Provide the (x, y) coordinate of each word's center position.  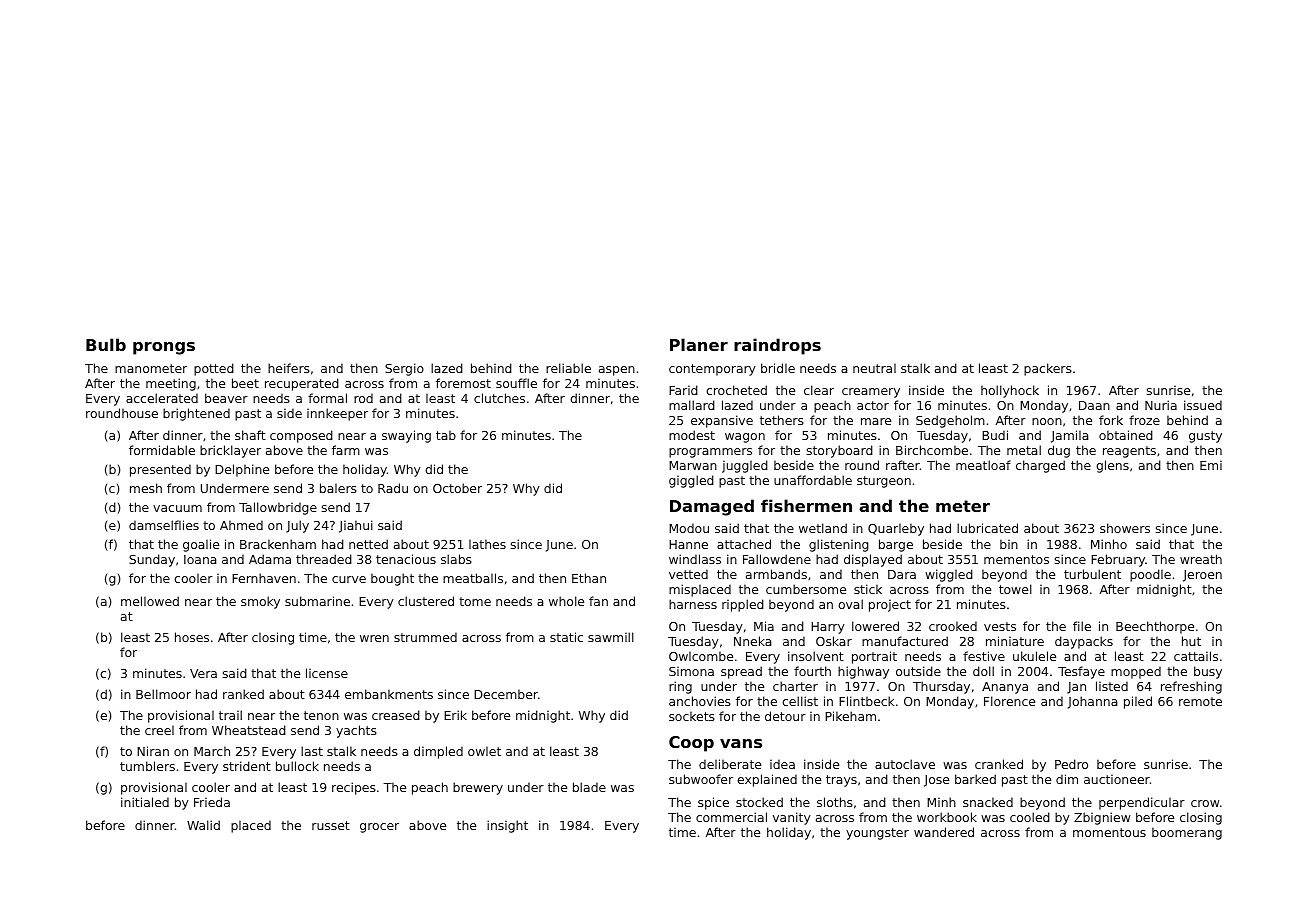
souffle (516, 383)
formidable (162, 450)
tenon (321, 715)
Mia (764, 626)
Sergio (404, 369)
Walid (203, 825)
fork (1111, 420)
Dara (902, 574)
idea (782, 764)
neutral (874, 368)
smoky (260, 602)
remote (1200, 701)
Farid (683, 390)
